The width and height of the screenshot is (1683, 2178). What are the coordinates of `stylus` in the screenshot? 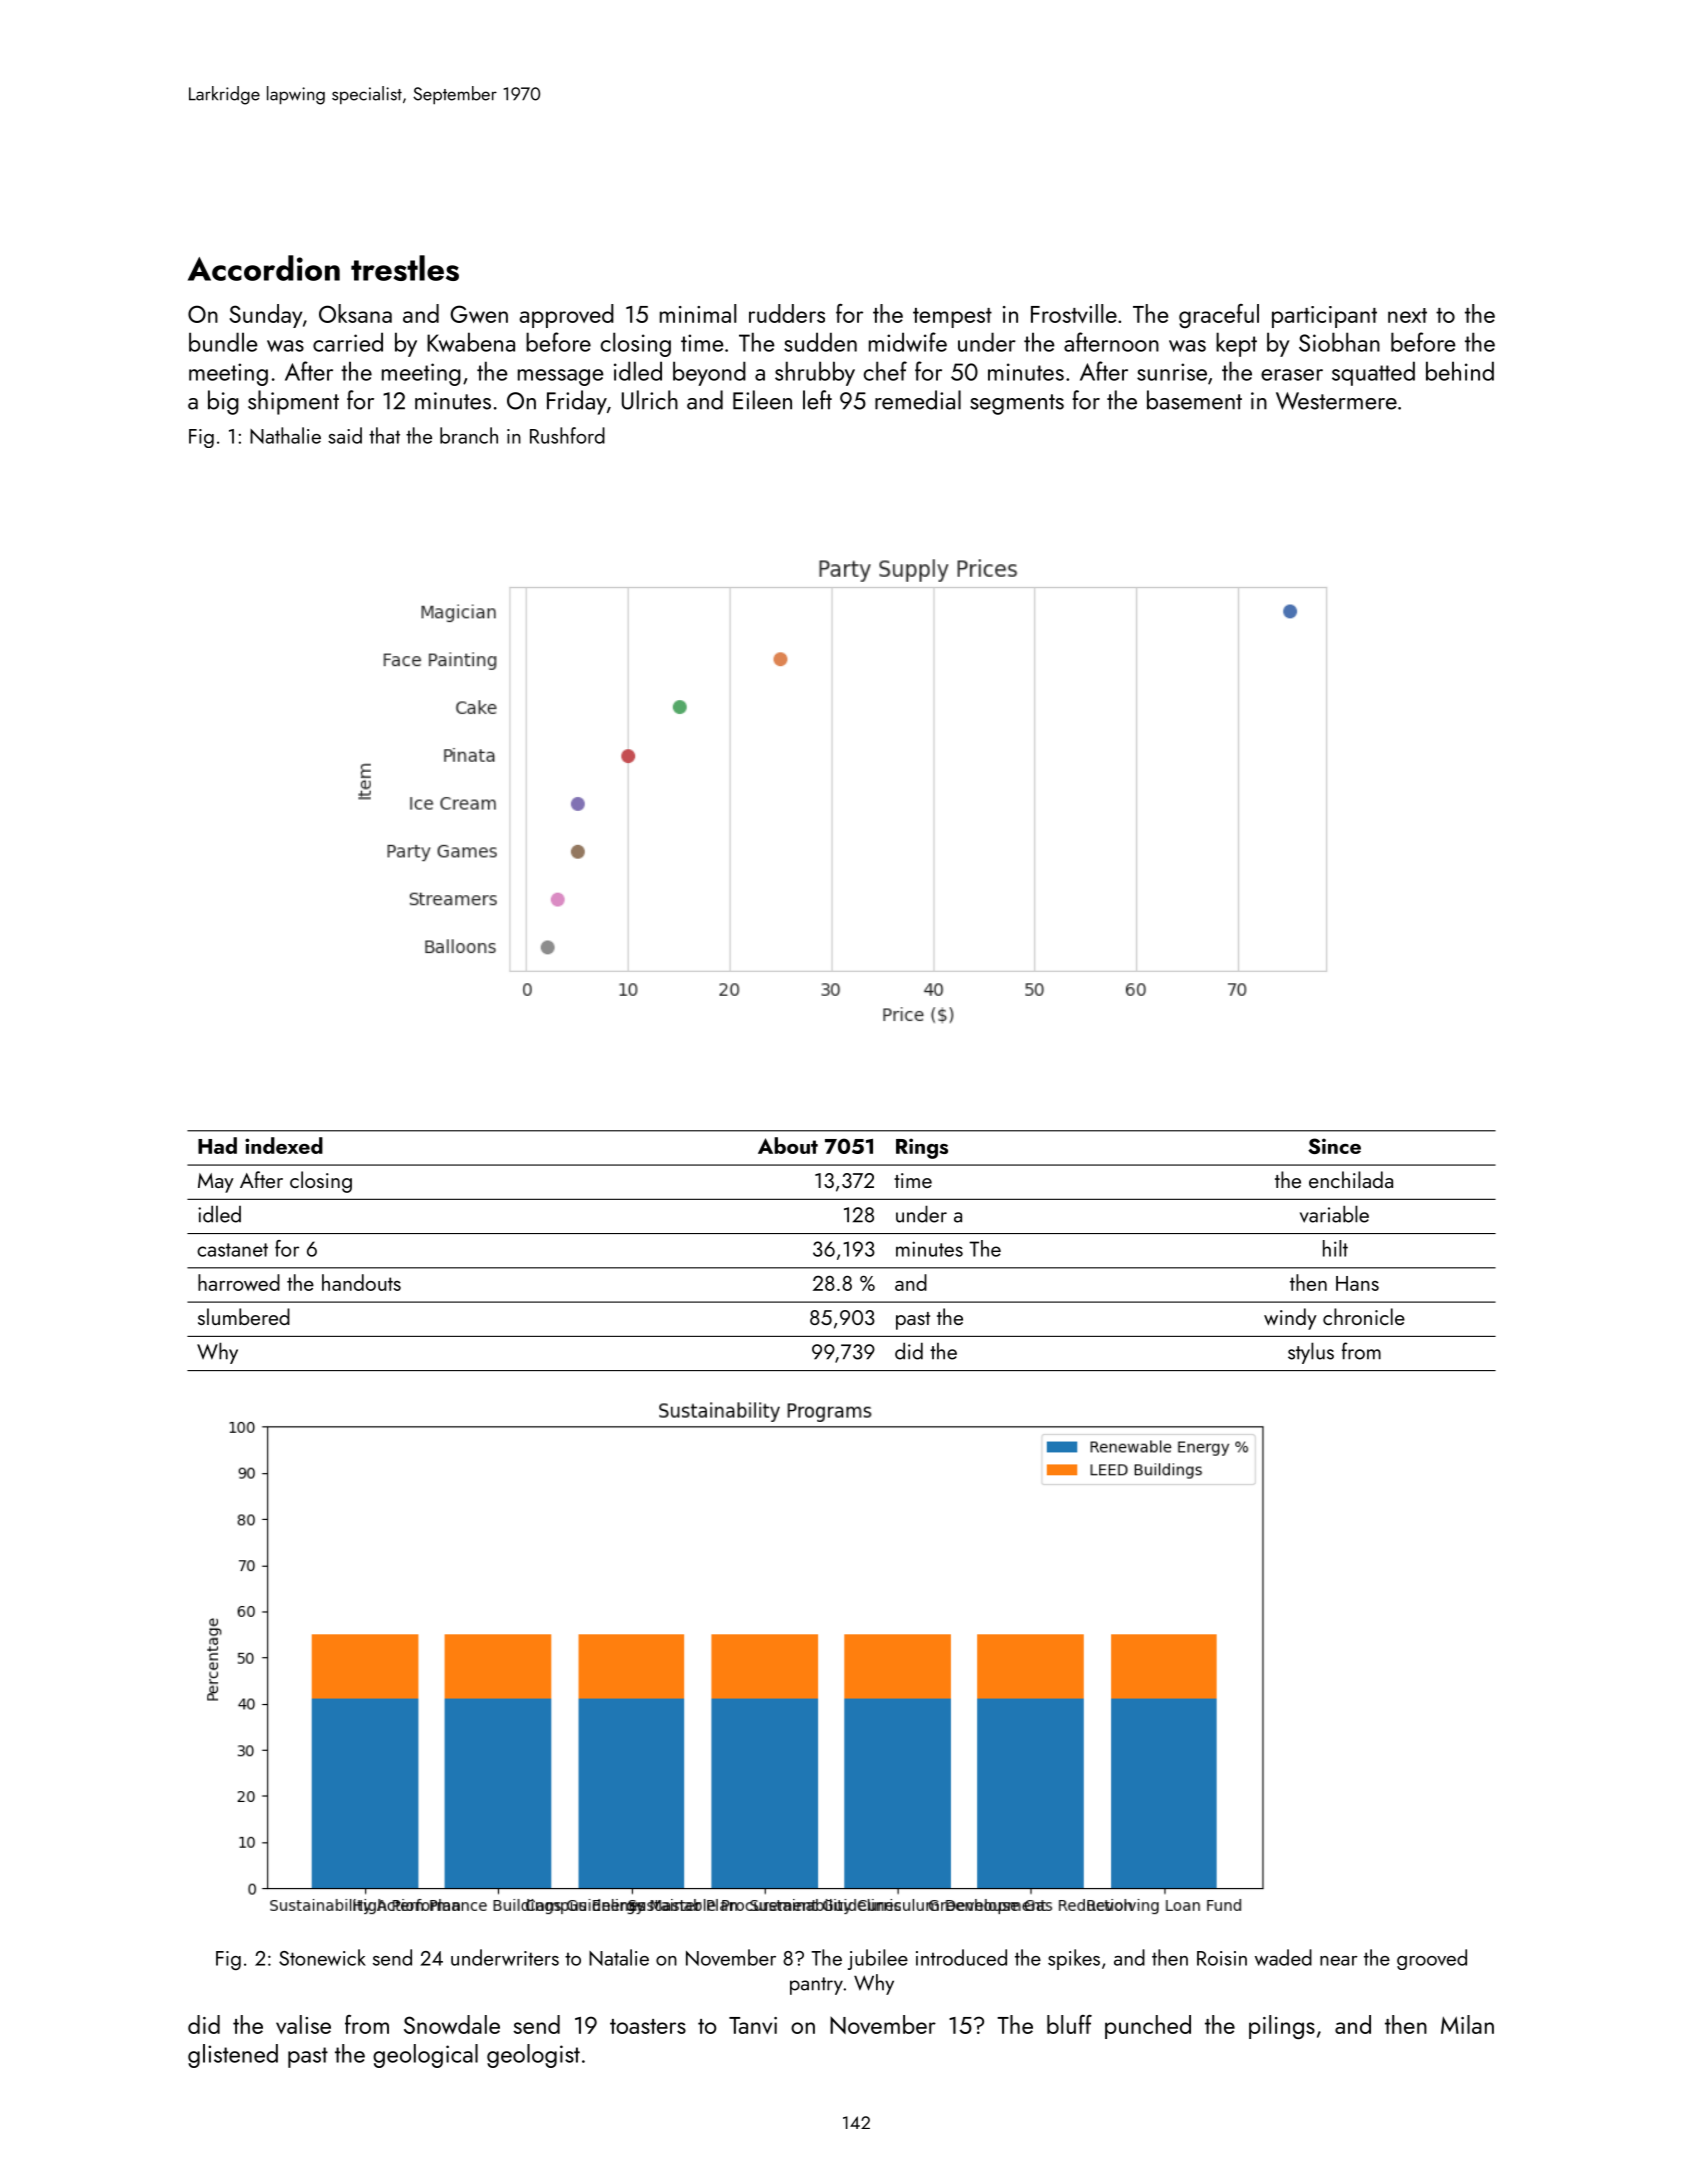 It's located at (1311, 1353).
